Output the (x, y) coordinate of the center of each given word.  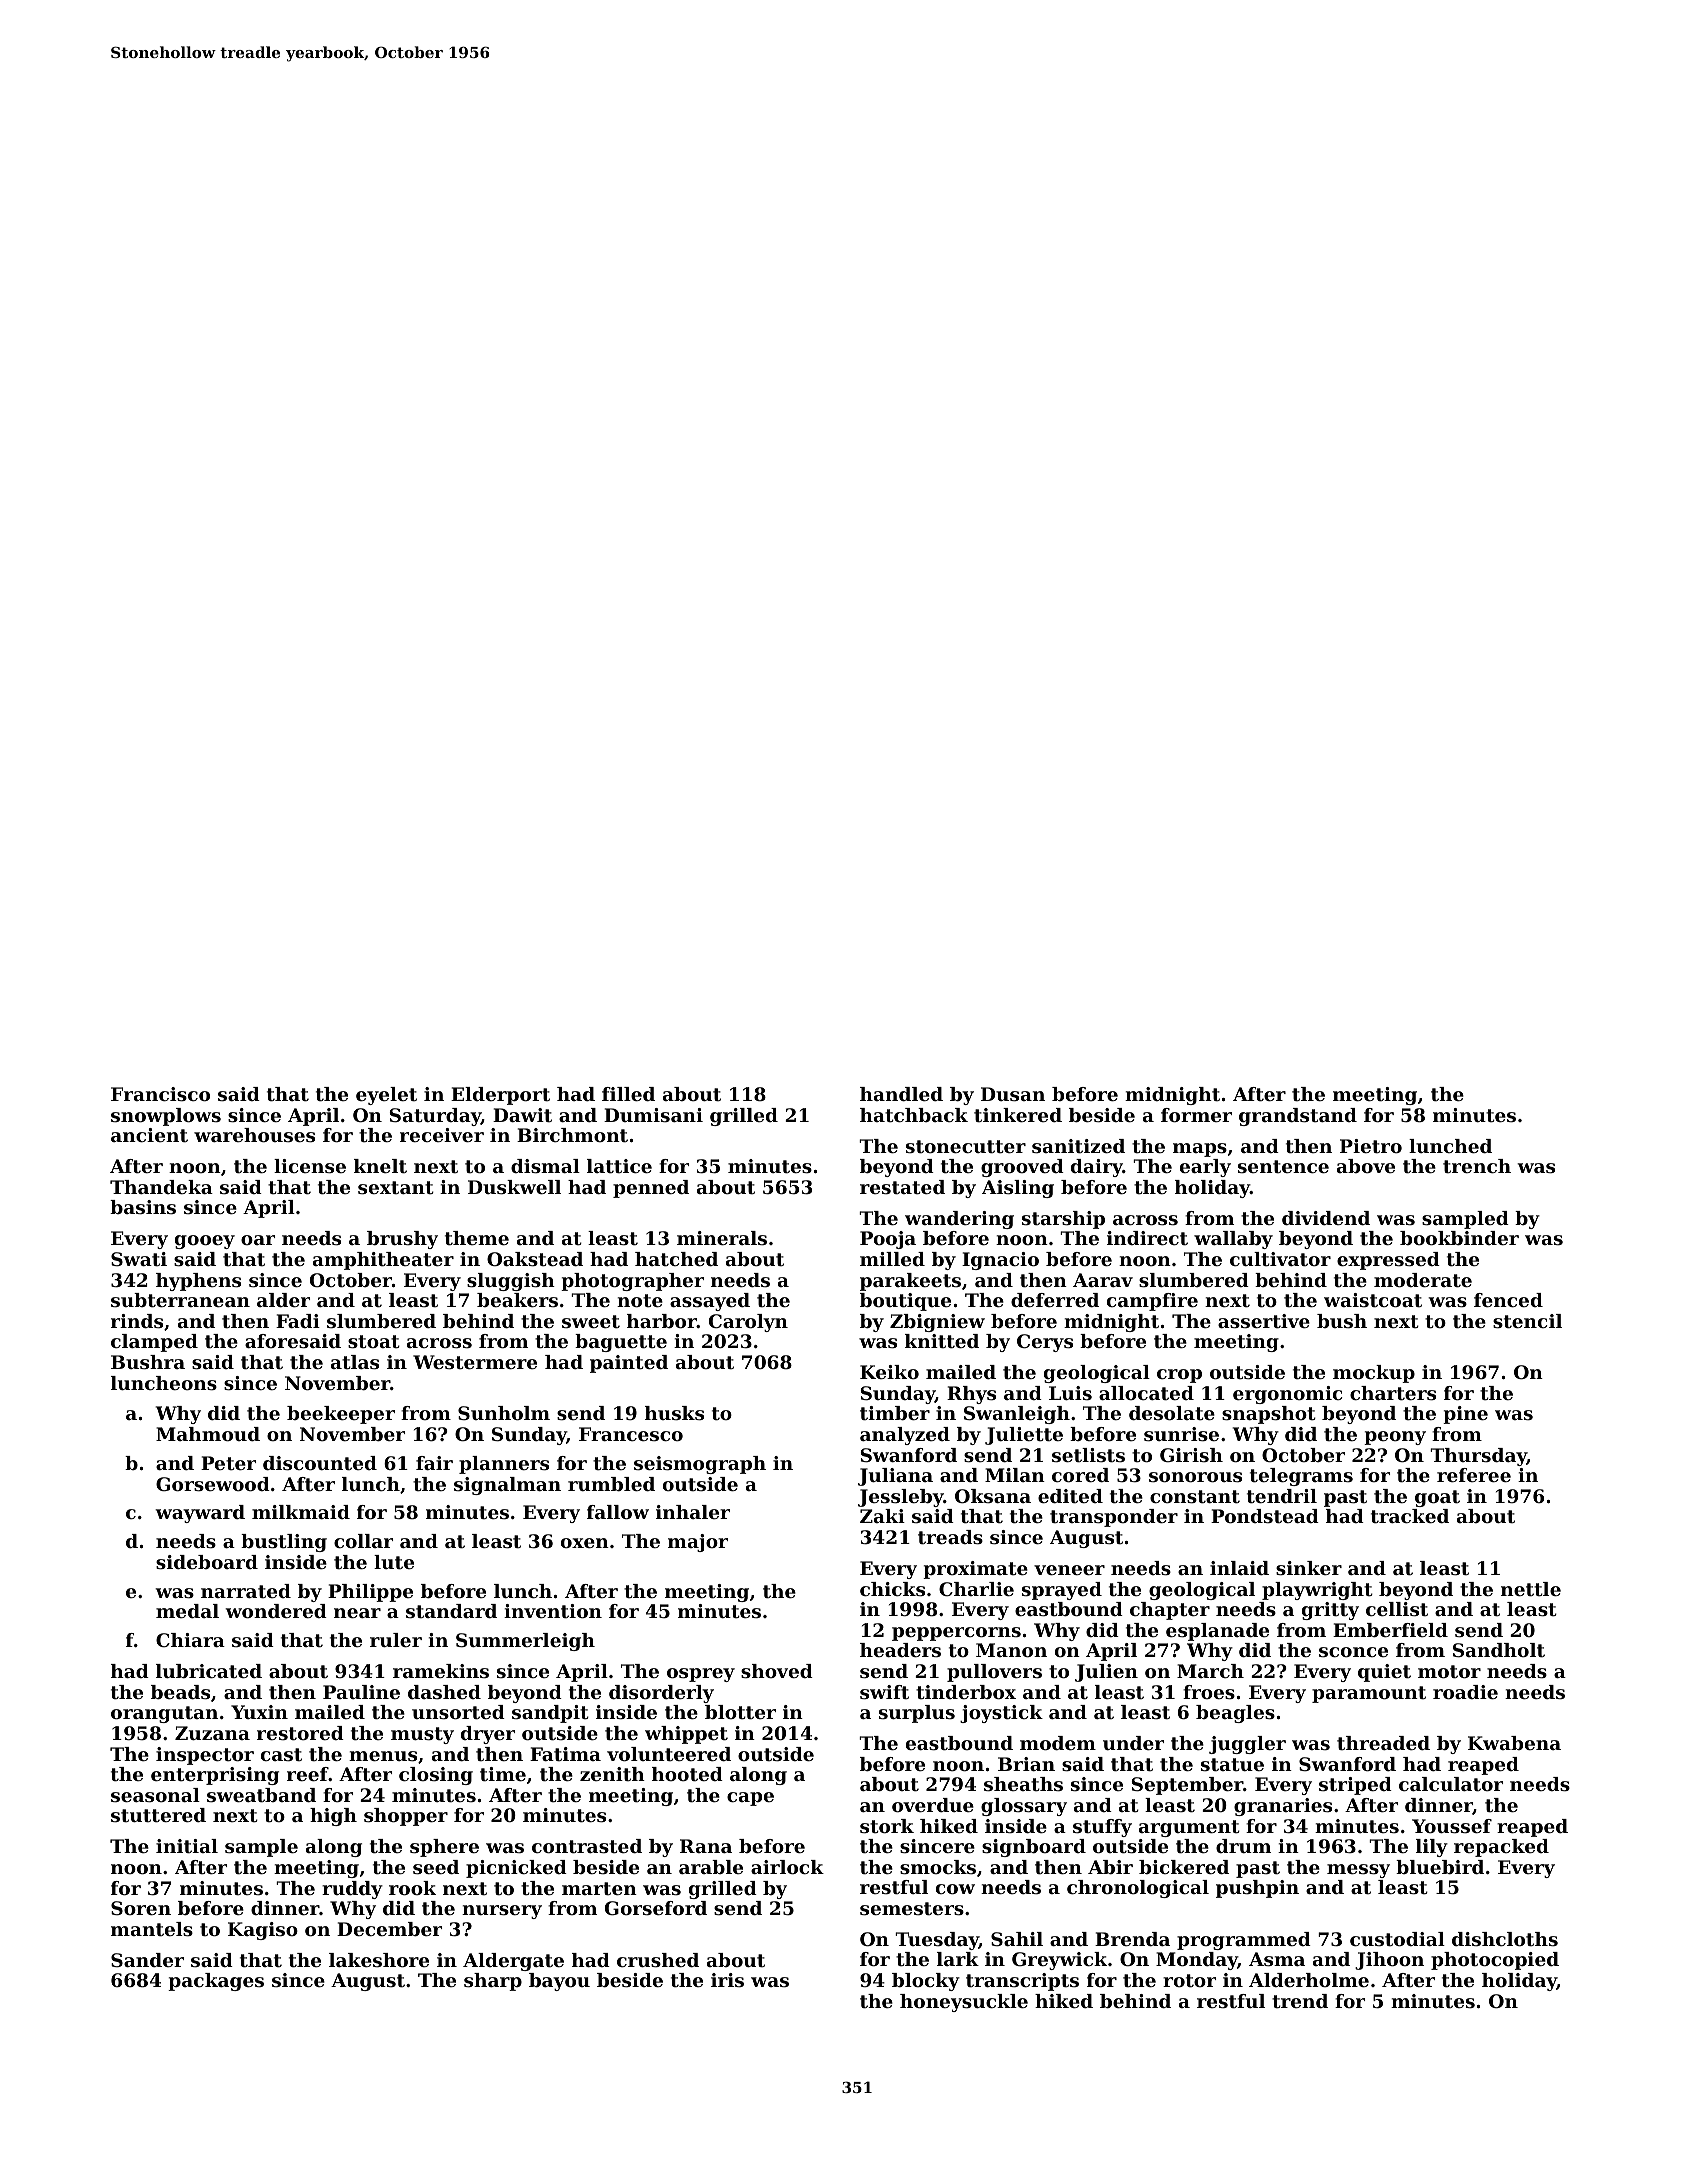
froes (1209, 1692)
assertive (1264, 1321)
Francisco (160, 1094)
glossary (1024, 1807)
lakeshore (379, 1960)
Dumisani (653, 1115)
